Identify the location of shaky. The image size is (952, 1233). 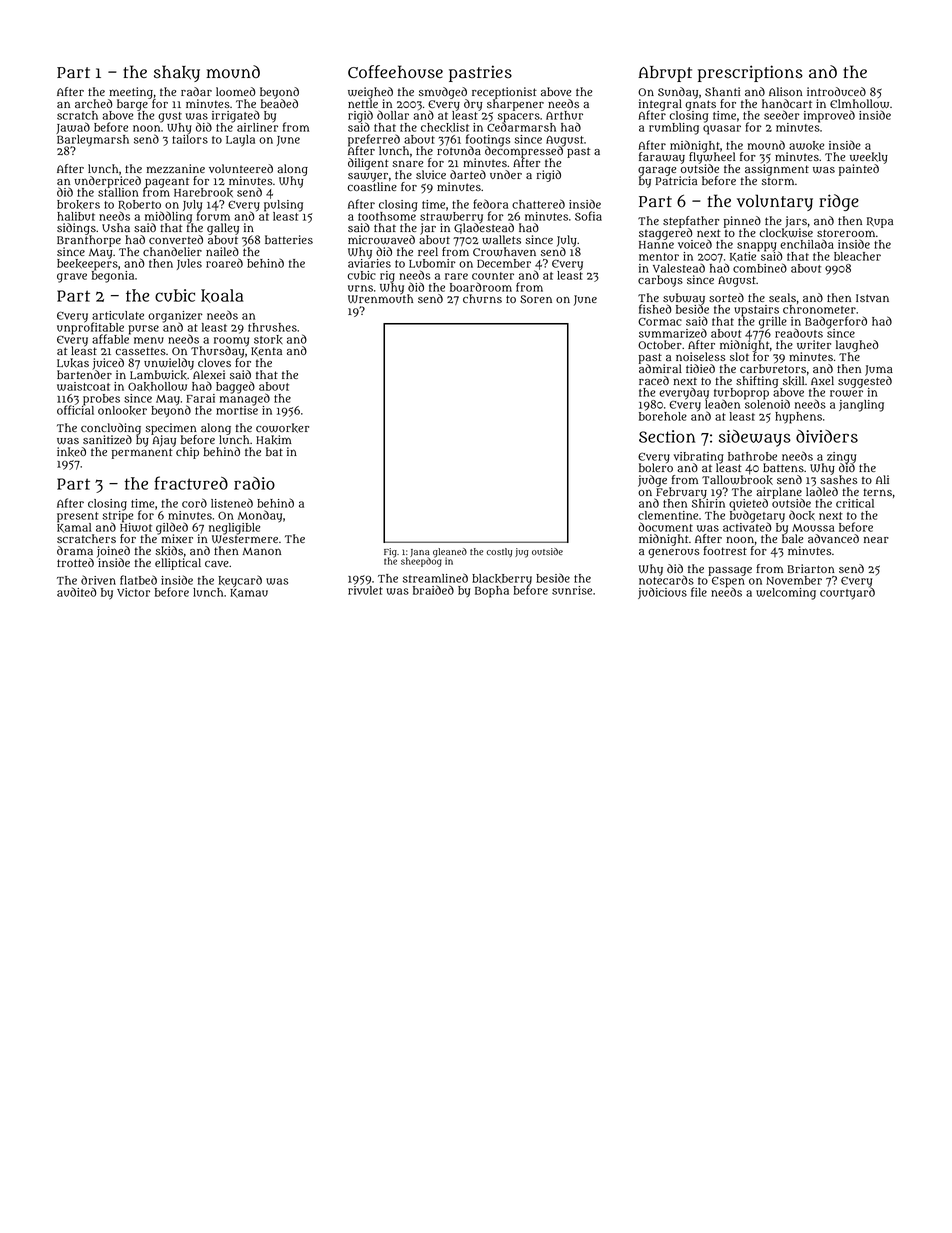
(177, 73).
